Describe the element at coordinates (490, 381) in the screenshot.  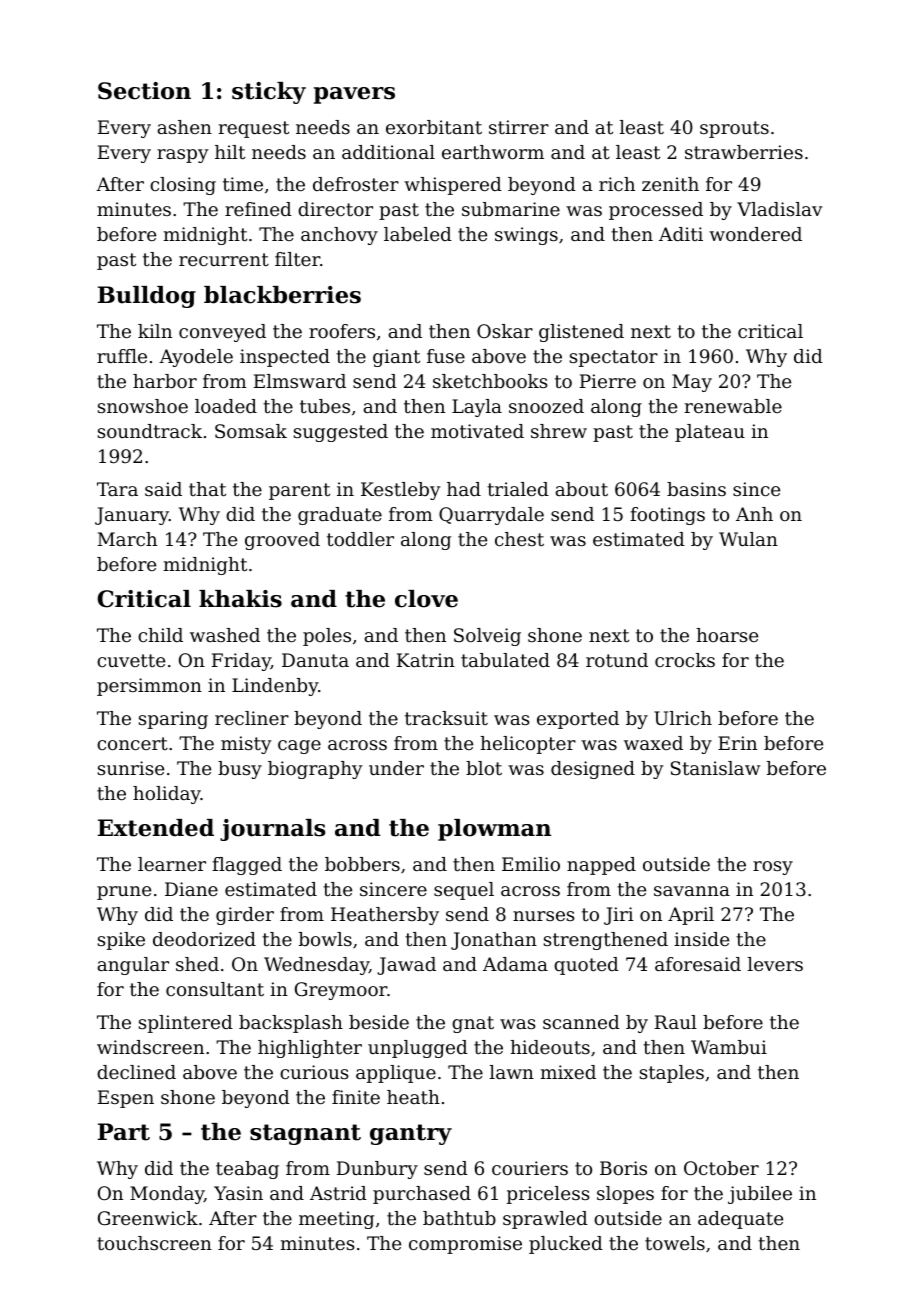
I see `sketchbooks` at that location.
